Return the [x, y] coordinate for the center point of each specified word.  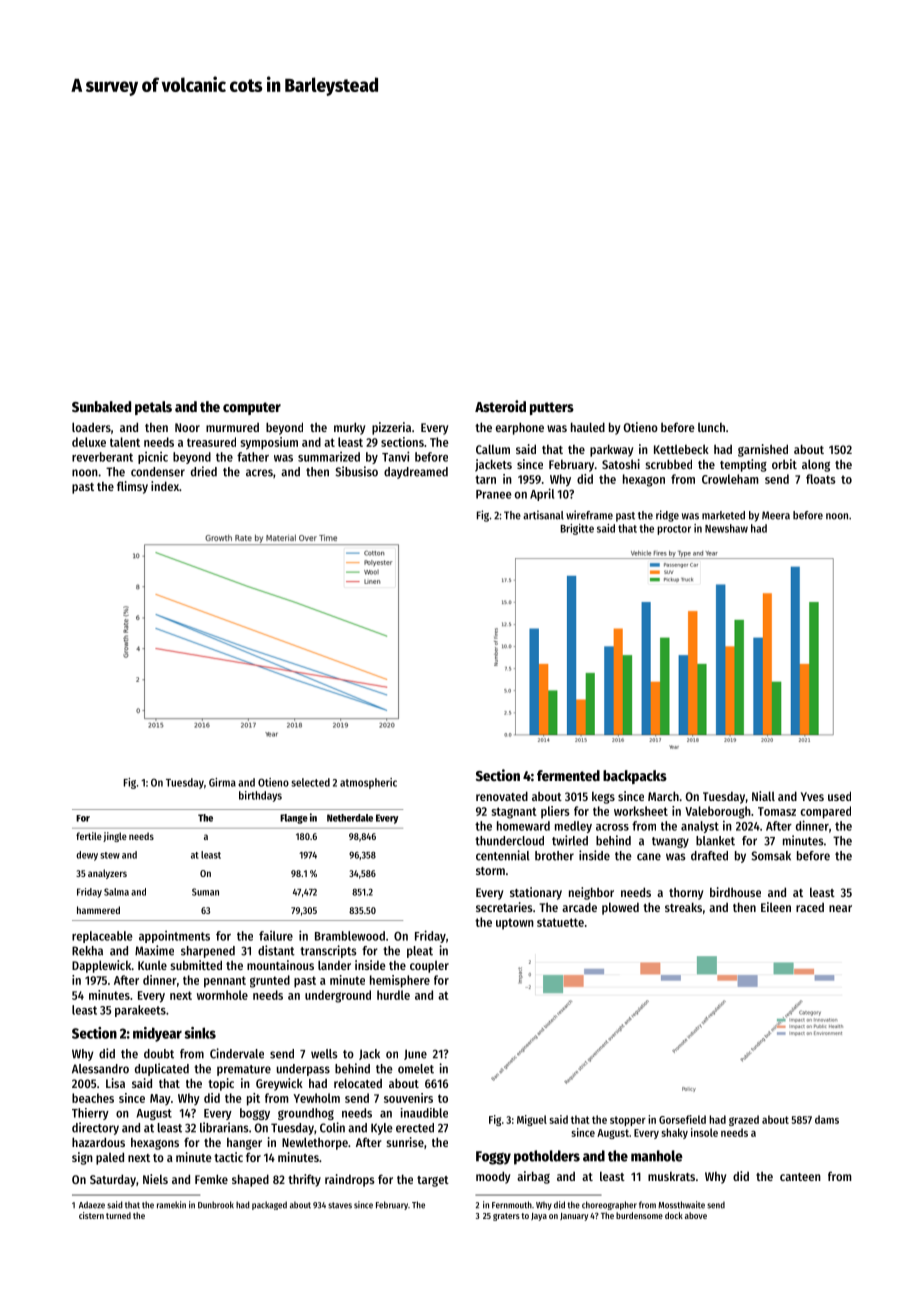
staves [340, 1205]
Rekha [87, 951]
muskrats [671, 1176]
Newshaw [726, 528]
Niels [155, 1179]
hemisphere [400, 981]
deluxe [89, 442]
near [840, 908]
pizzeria [391, 428]
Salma [116, 892]
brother [554, 856]
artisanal [543, 515]
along [816, 465]
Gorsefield [682, 1119]
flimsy [132, 487]
